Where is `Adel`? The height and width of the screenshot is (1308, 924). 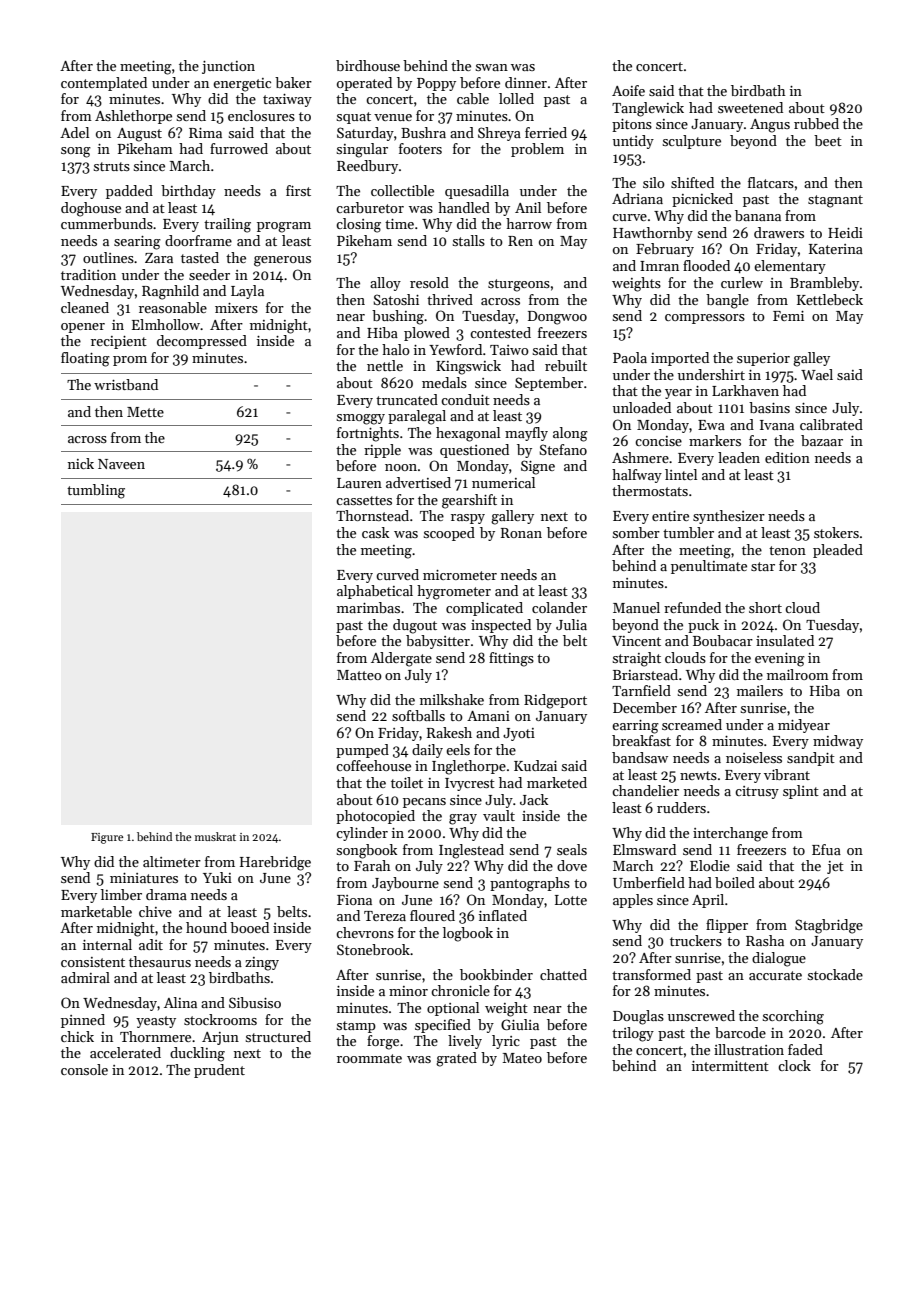 Adel is located at coordinates (74, 132).
